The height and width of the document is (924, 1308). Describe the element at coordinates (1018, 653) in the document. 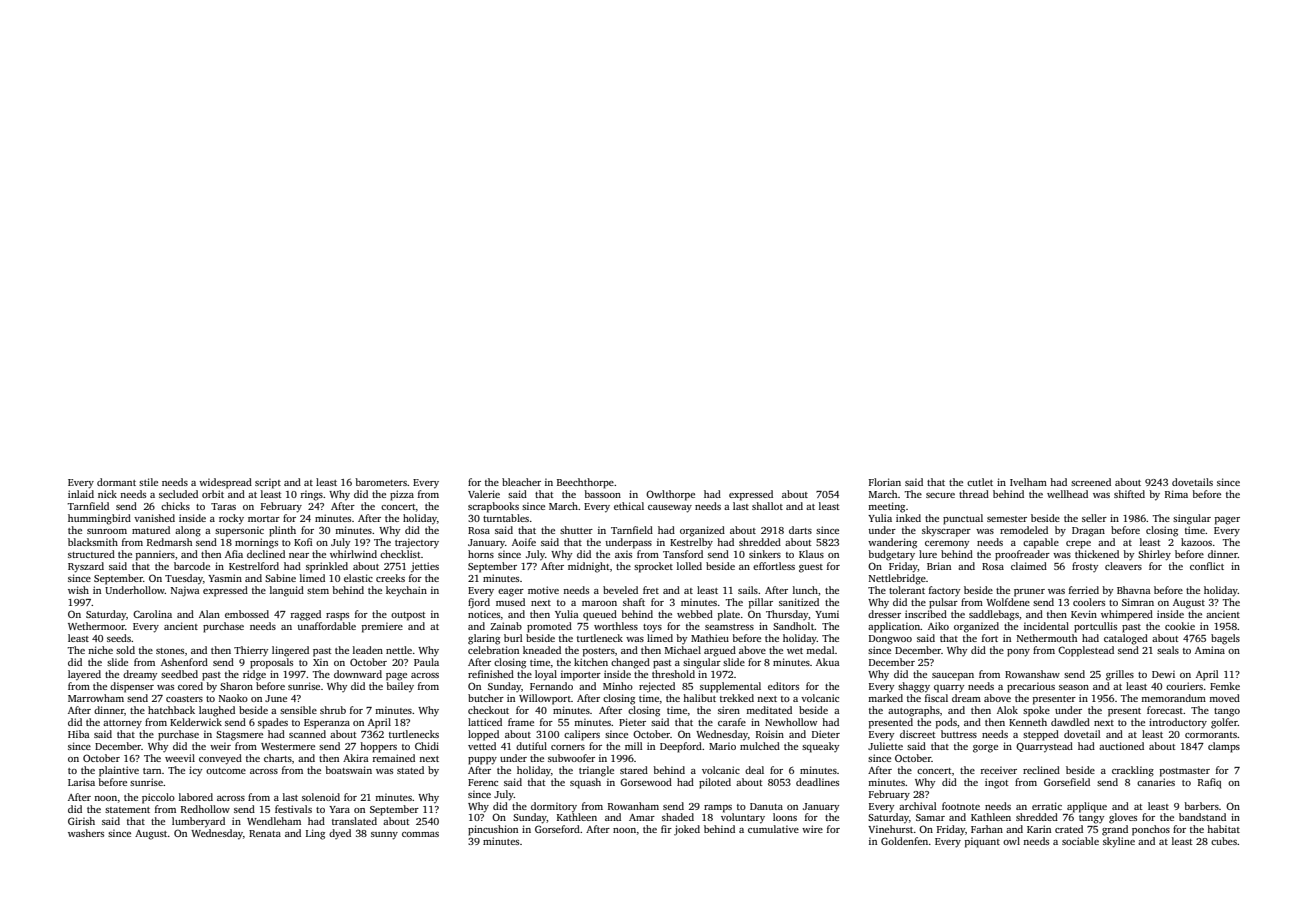

I see `pony` at that location.
